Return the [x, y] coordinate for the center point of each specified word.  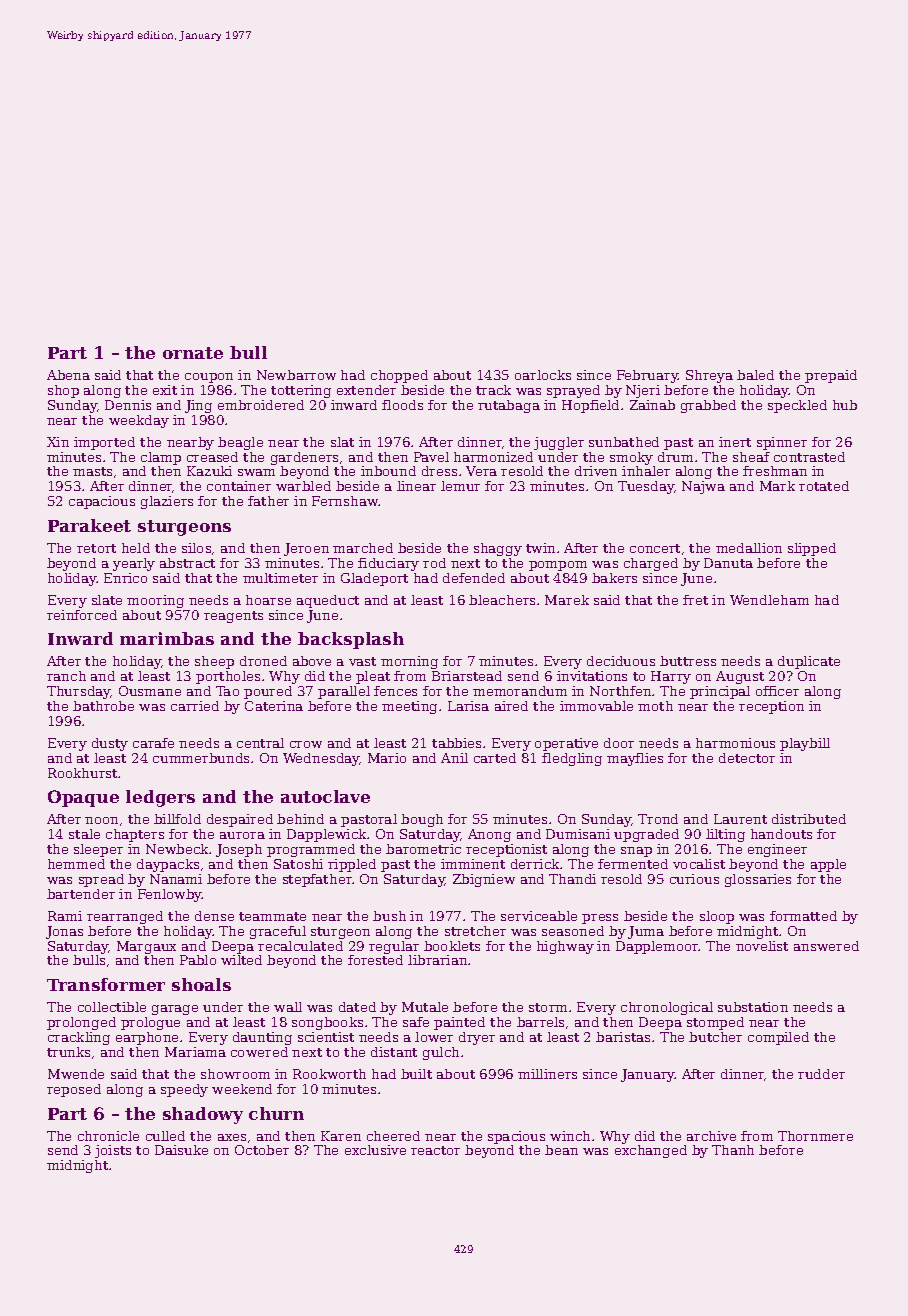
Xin [58, 442]
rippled [352, 865]
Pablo [198, 960]
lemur [460, 486]
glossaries [758, 880]
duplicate [809, 662]
